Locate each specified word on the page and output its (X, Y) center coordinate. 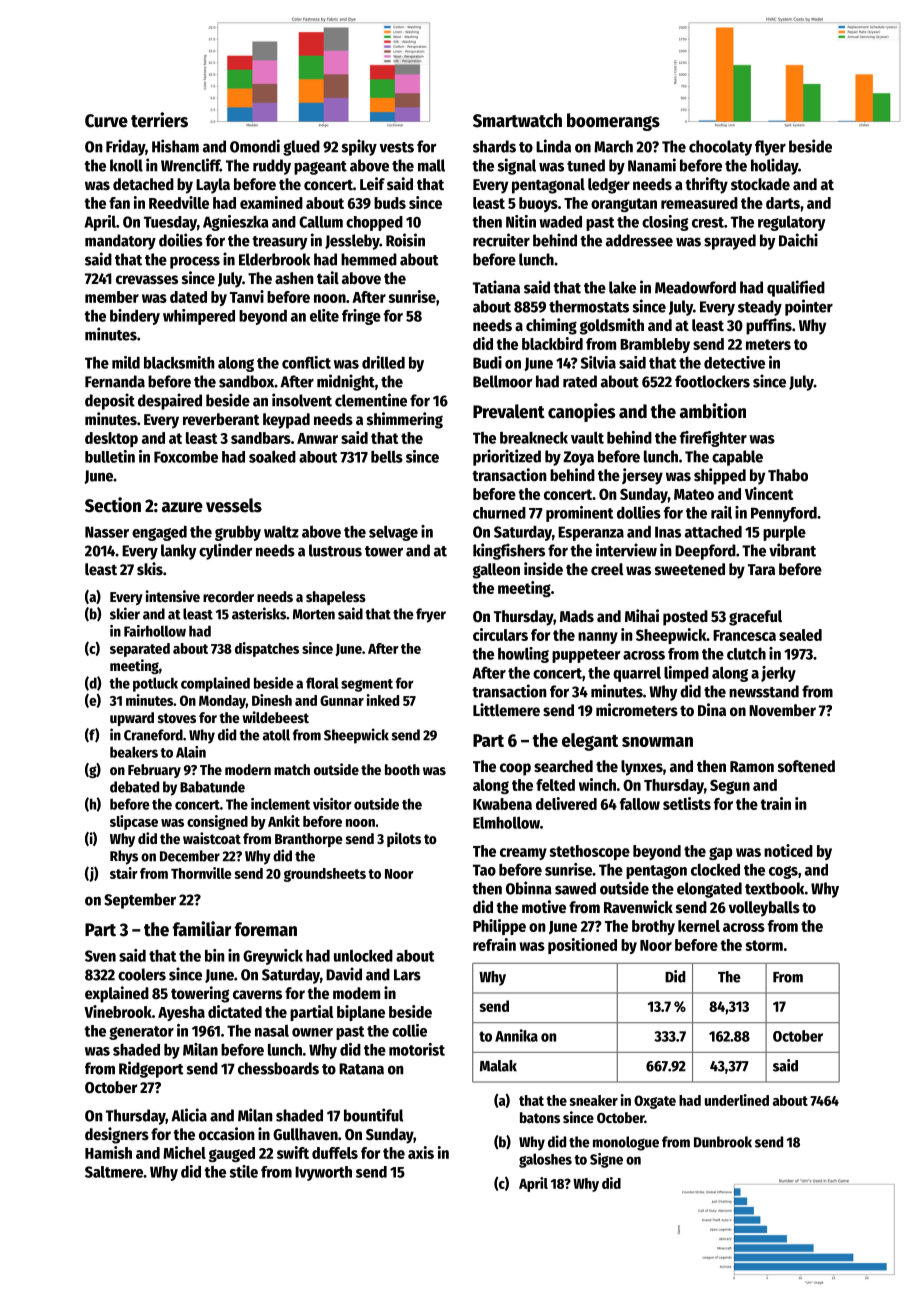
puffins (769, 326)
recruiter (501, 240)
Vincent (769, 493)
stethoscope (589, 852)
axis (421, 1152)
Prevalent (509, 411)
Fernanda (115, 381)
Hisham (175, 146)
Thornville (201, 873)
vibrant (792, 550)
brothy (653, 927)
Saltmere (114, 1172)
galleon (496, 571)
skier (125, 613)
